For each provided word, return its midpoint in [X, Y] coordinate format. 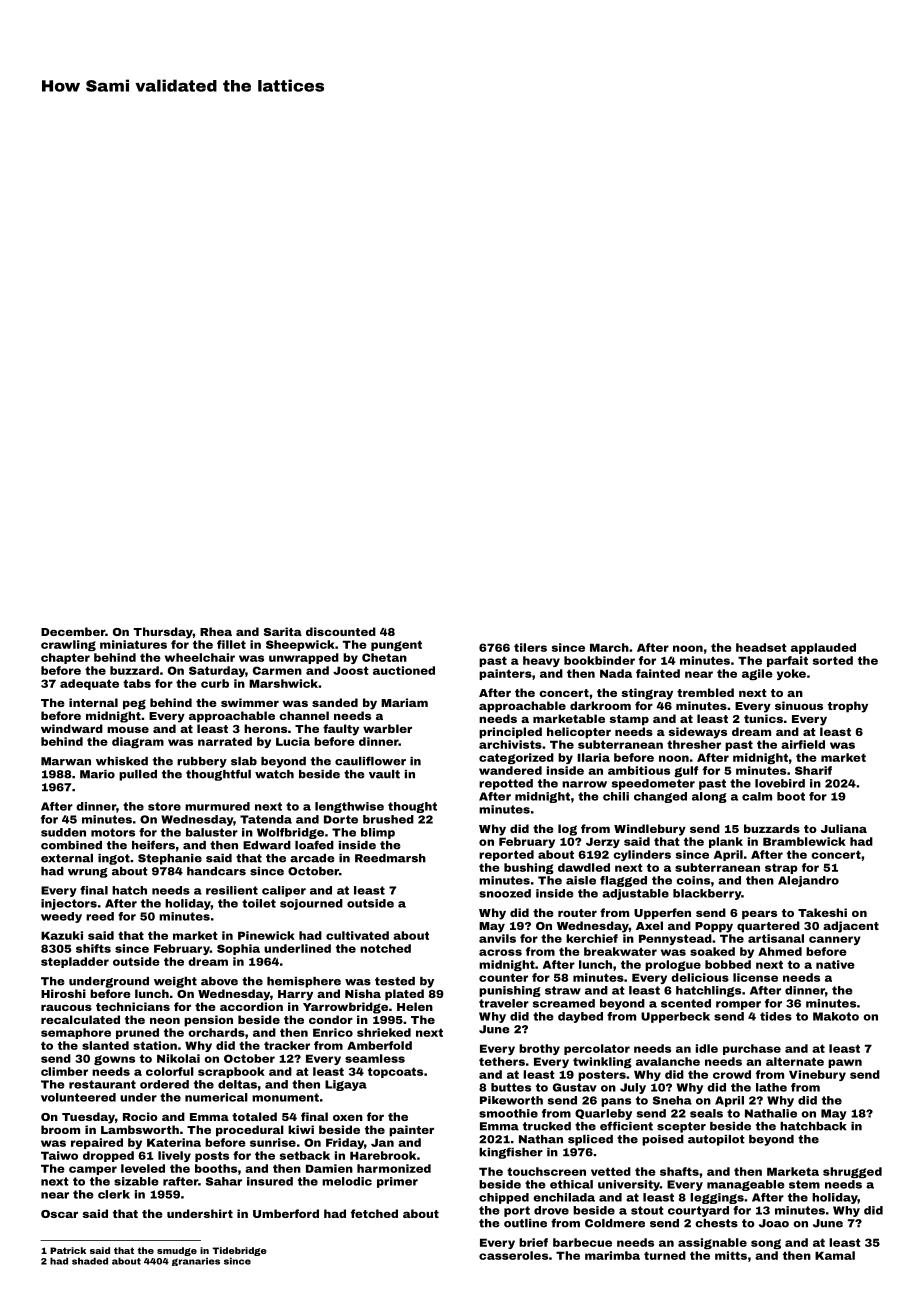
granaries [196, 1261]
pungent [396, 645]
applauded [823, 648]
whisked [122, 761]
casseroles [513, 1255]
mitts [731, 1255]
